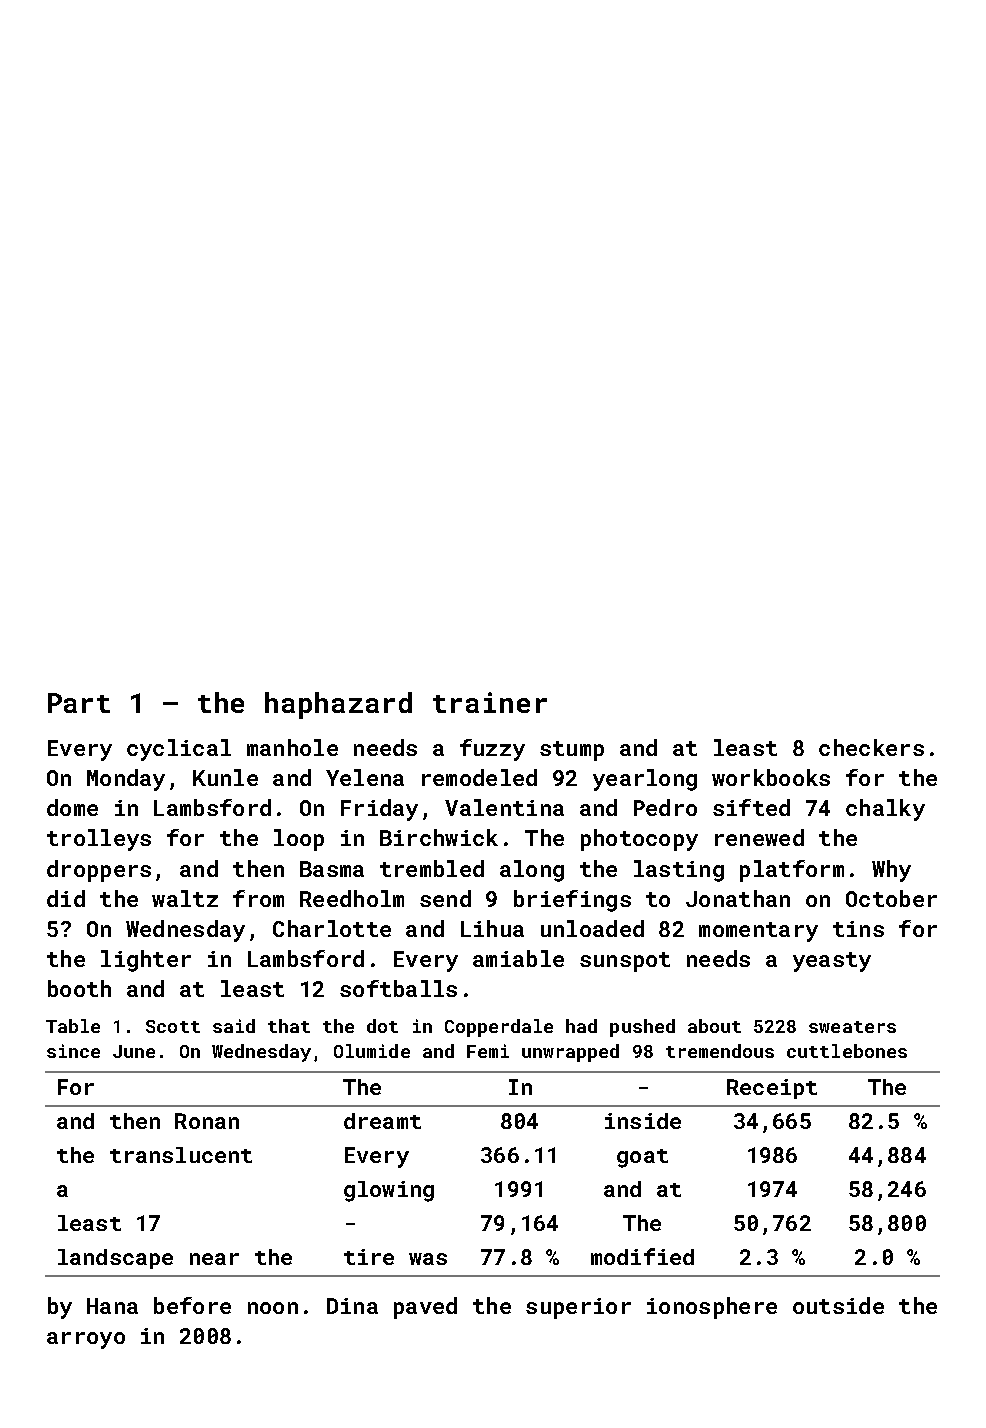 The height and width of the screenshot is (1428, 986). I want to click on checkers, so click(871, 747).
